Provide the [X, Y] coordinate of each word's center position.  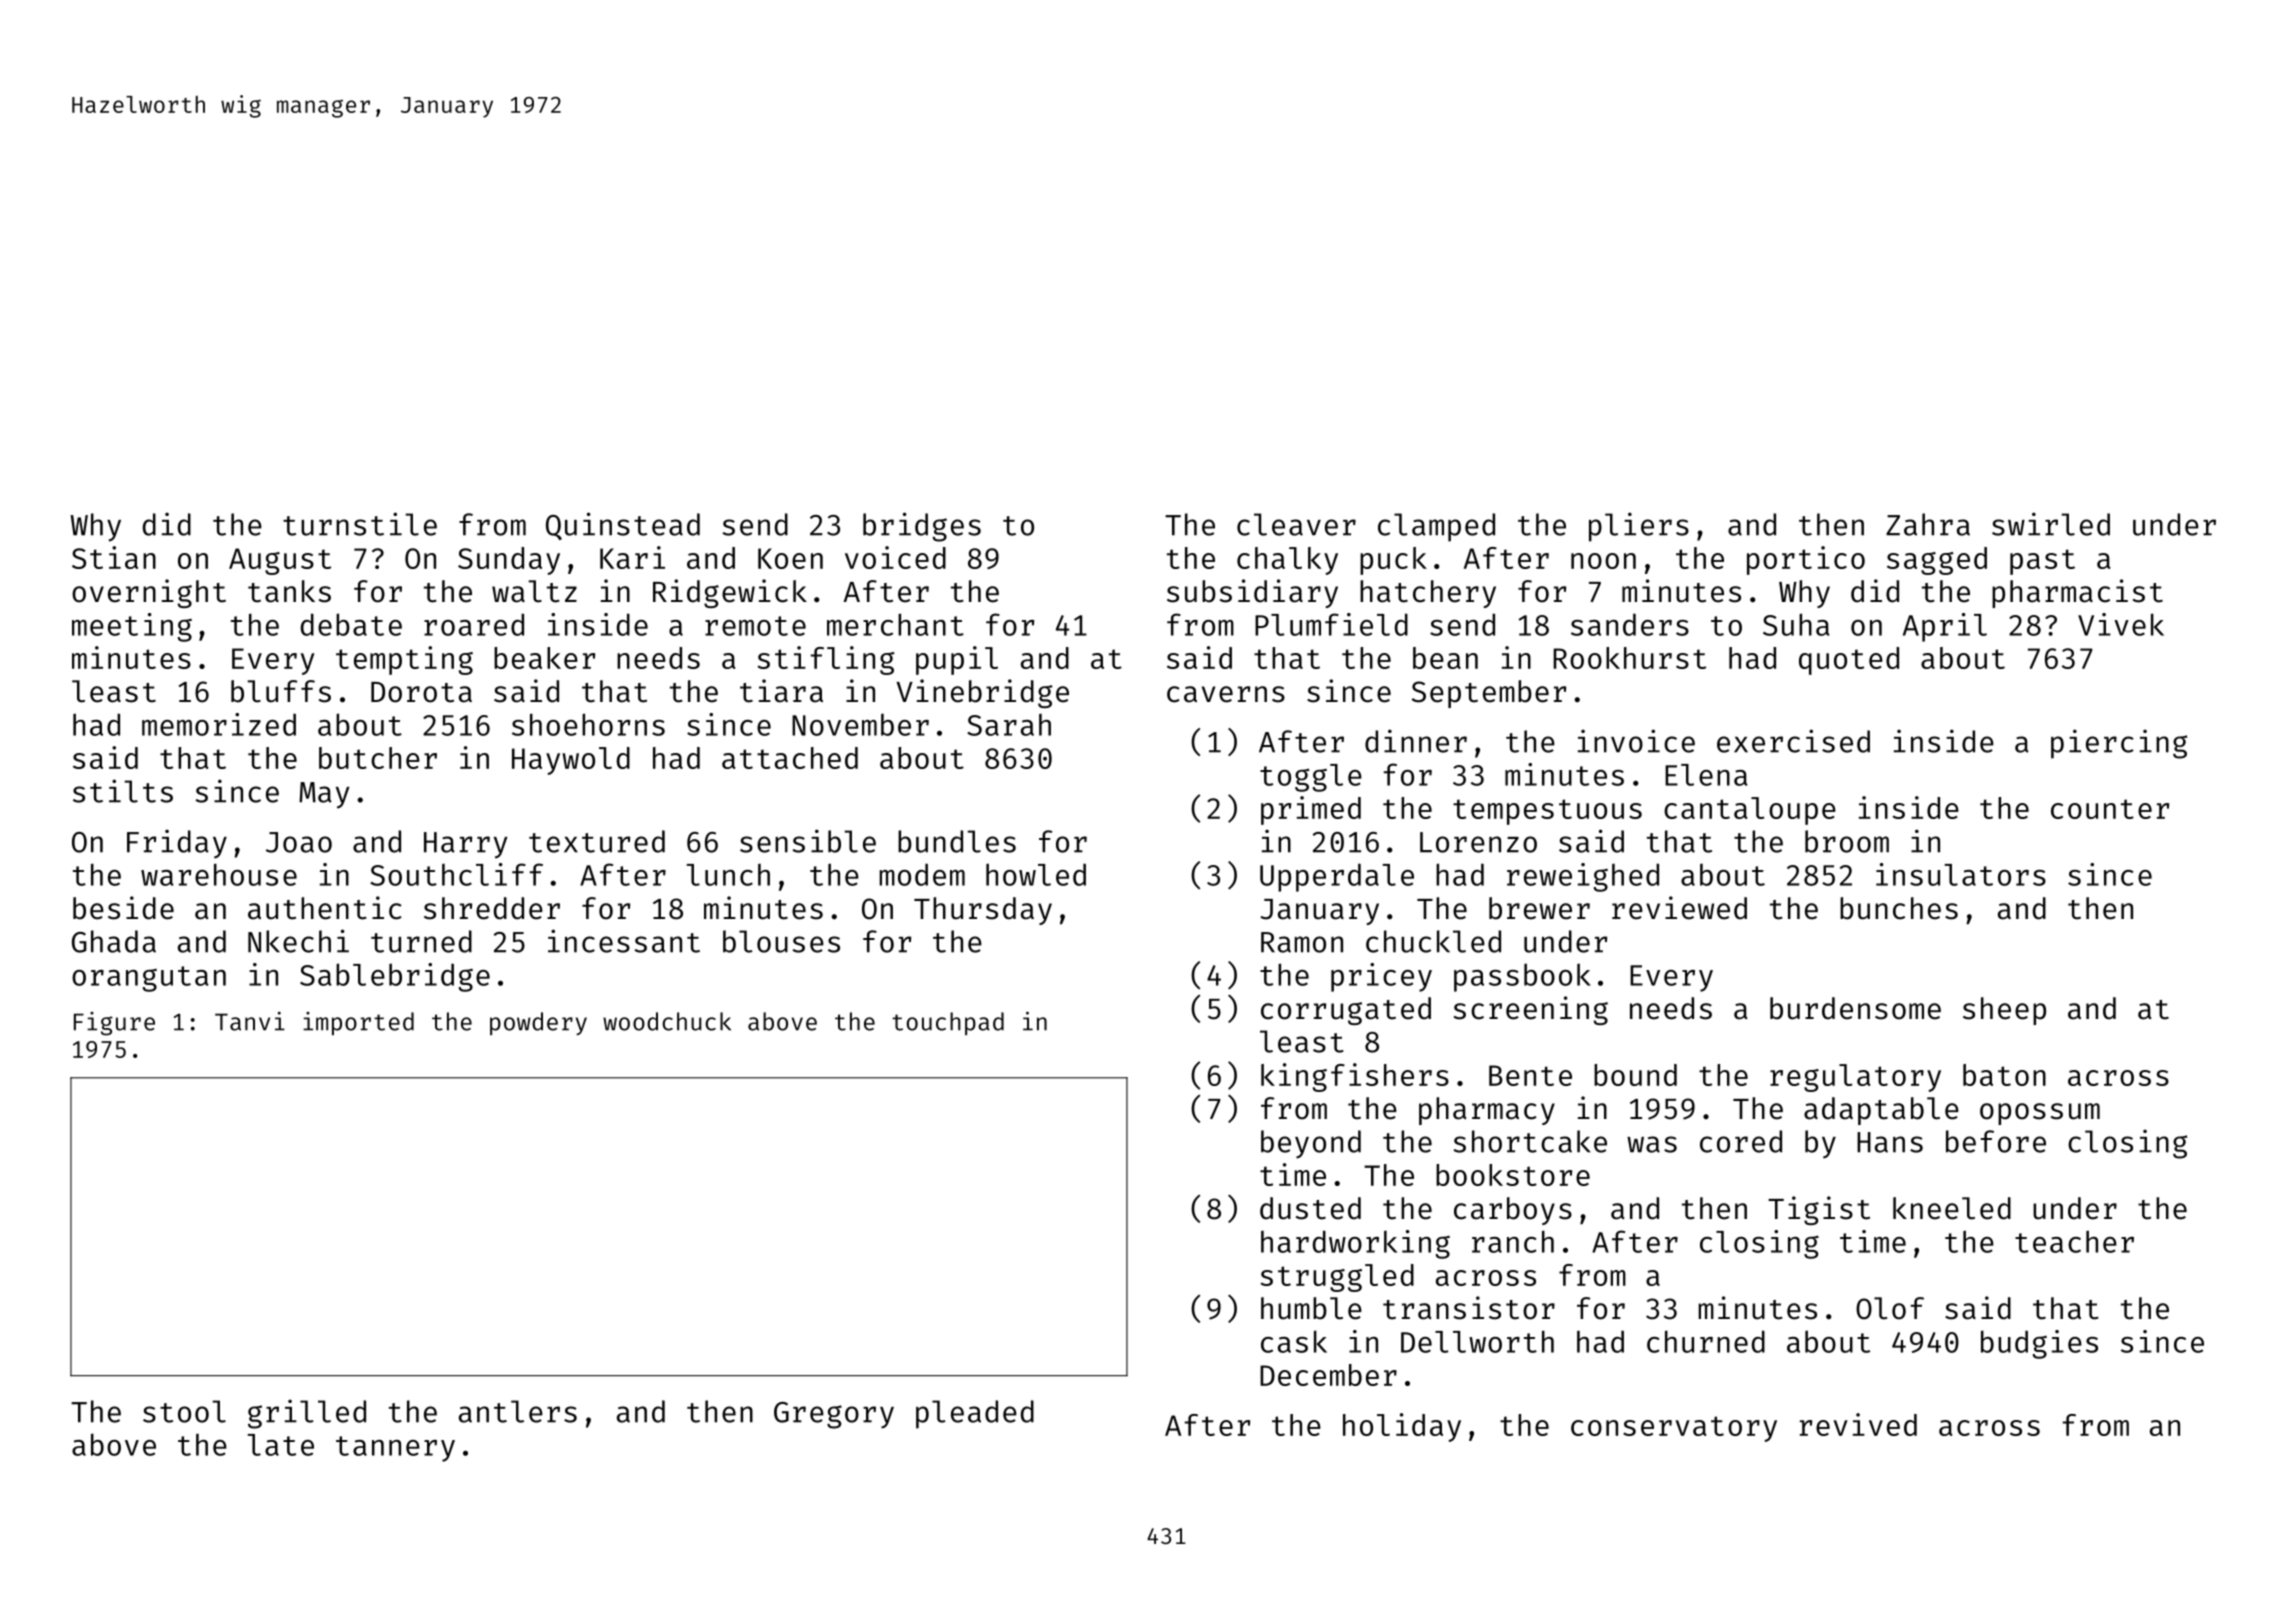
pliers [1639, 527]
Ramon [1302, 942]
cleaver [1296, 524]
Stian [114, 557]
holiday [1402, 1427]
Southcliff [456, 874]
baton [2004, 1075]
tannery [395, 1449]
